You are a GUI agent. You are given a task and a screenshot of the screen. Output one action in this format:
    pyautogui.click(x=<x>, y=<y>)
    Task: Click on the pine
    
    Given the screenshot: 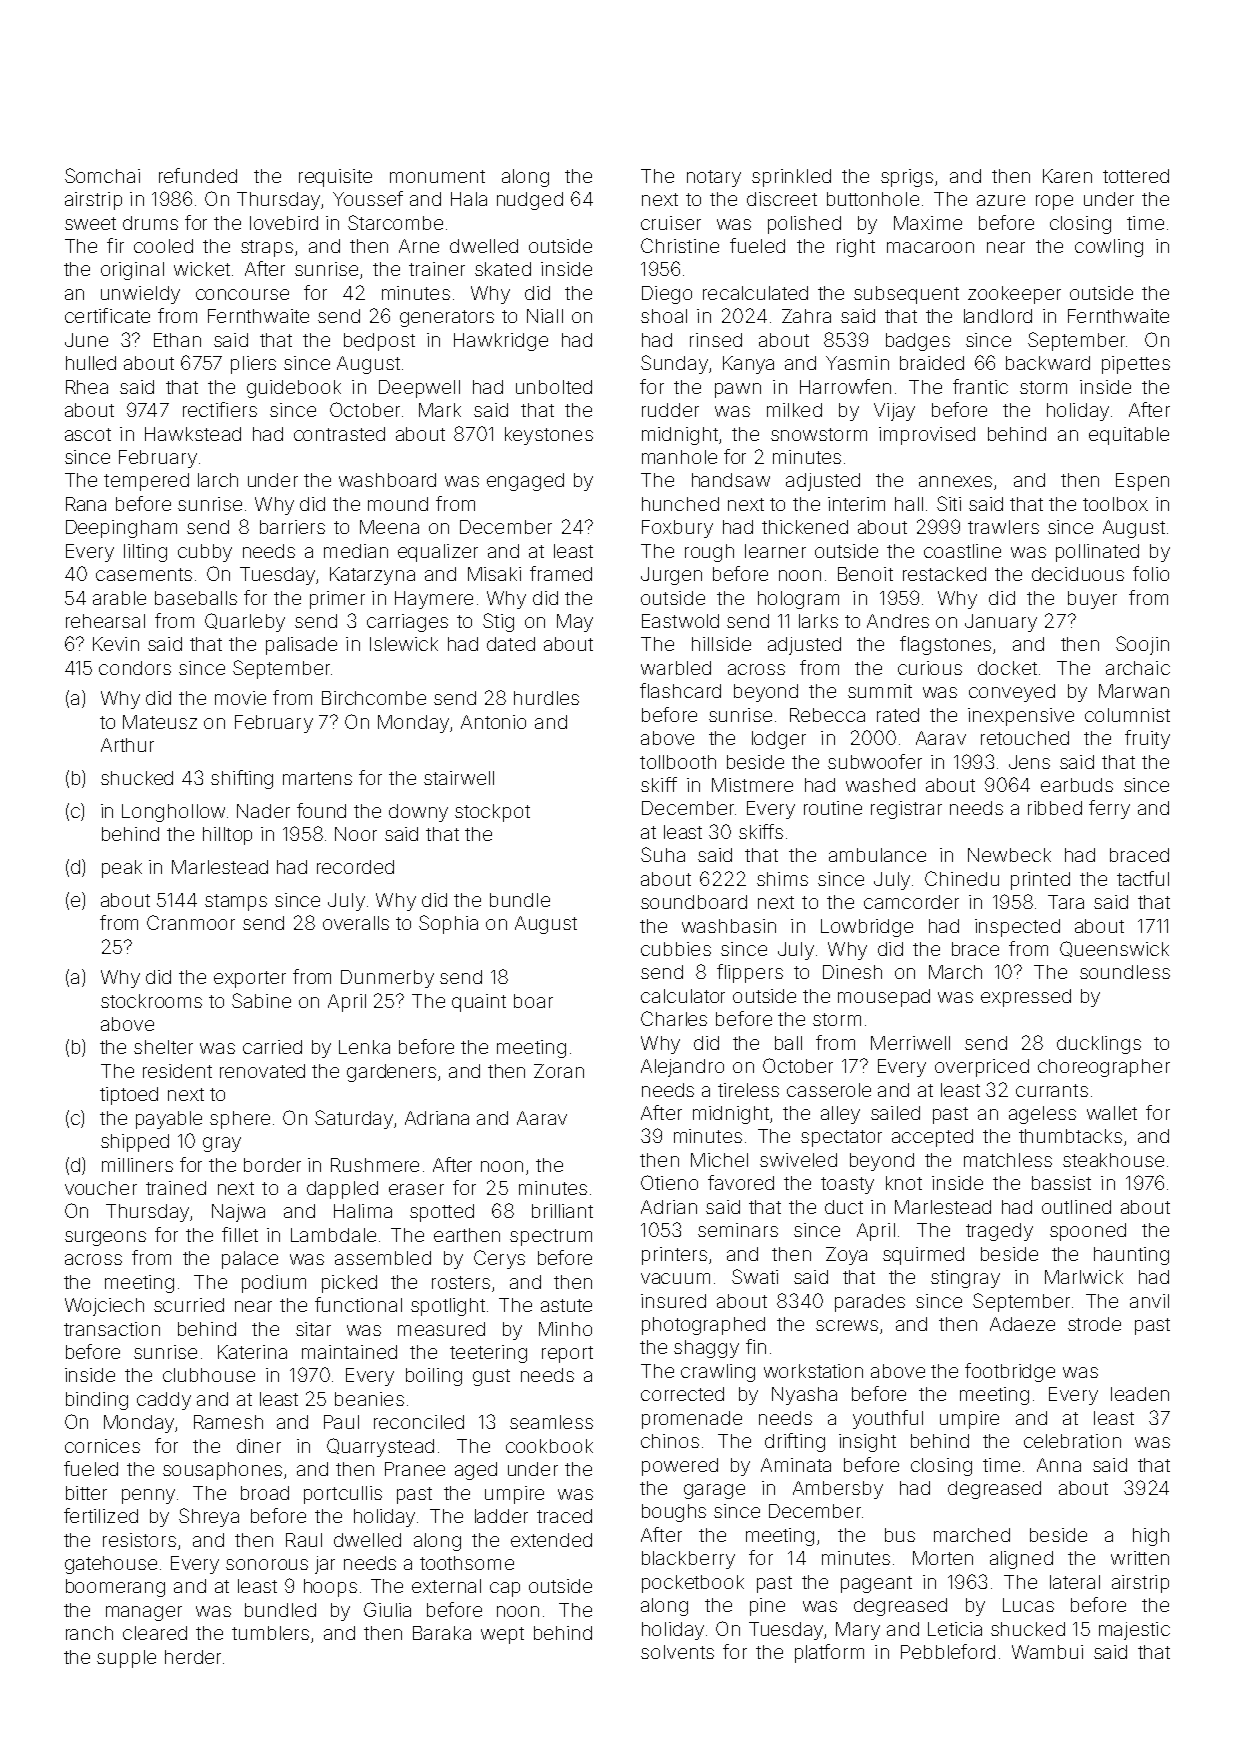 What is the action you would take?
    pyautogui.click(x=767, y=1607)
